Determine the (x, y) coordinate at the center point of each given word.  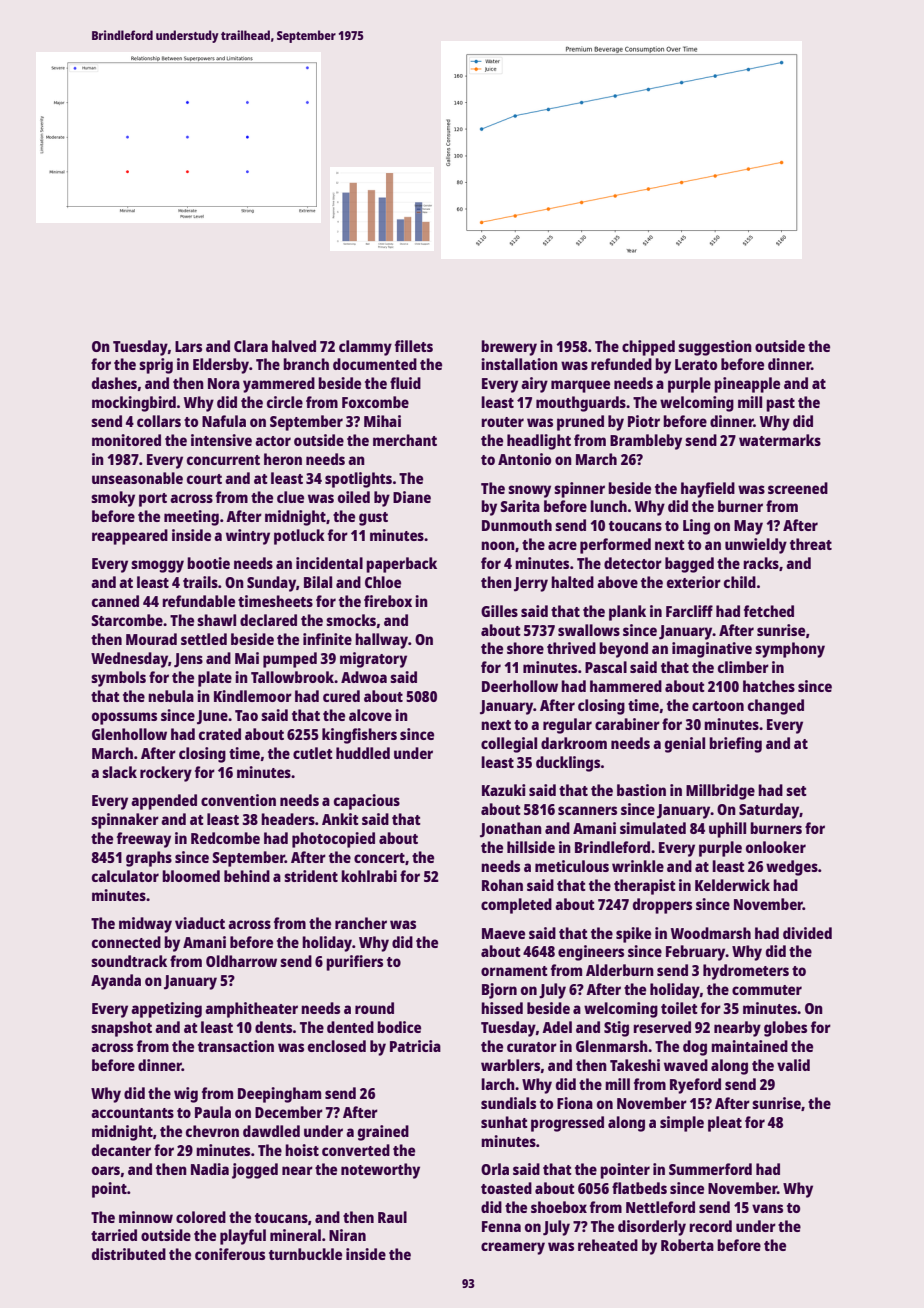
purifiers (354, 963)
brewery (509, 348)
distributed (129, 1254)
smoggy (157, 566)
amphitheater (251, 1010)
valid (793, 1065)
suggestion (715, 348)
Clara (251, 346)
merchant (405, 440)
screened (798, 488)
